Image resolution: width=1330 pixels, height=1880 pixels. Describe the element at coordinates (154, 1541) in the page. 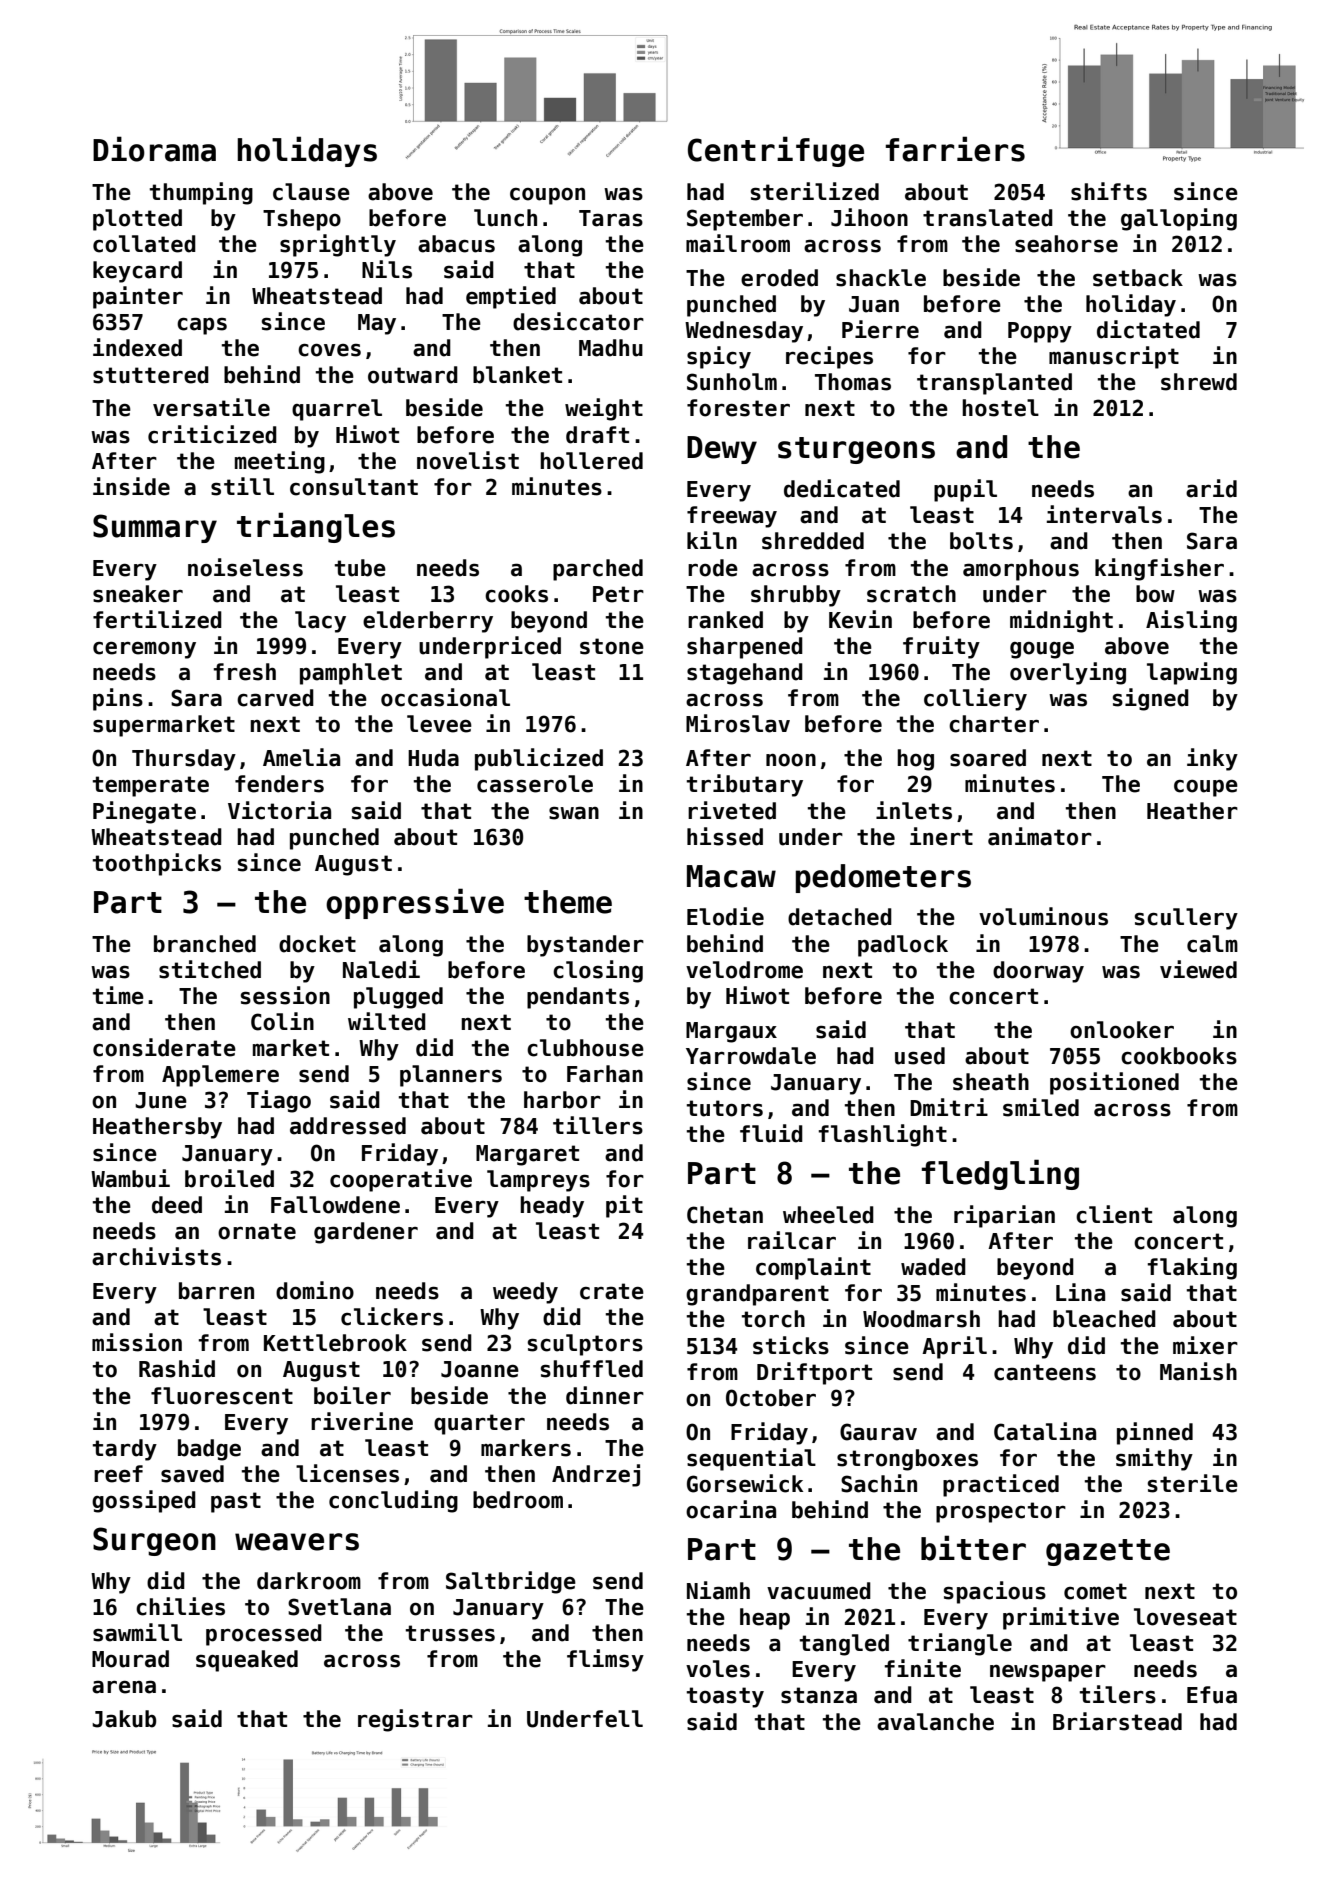

I see `Surgeon` at that location.
